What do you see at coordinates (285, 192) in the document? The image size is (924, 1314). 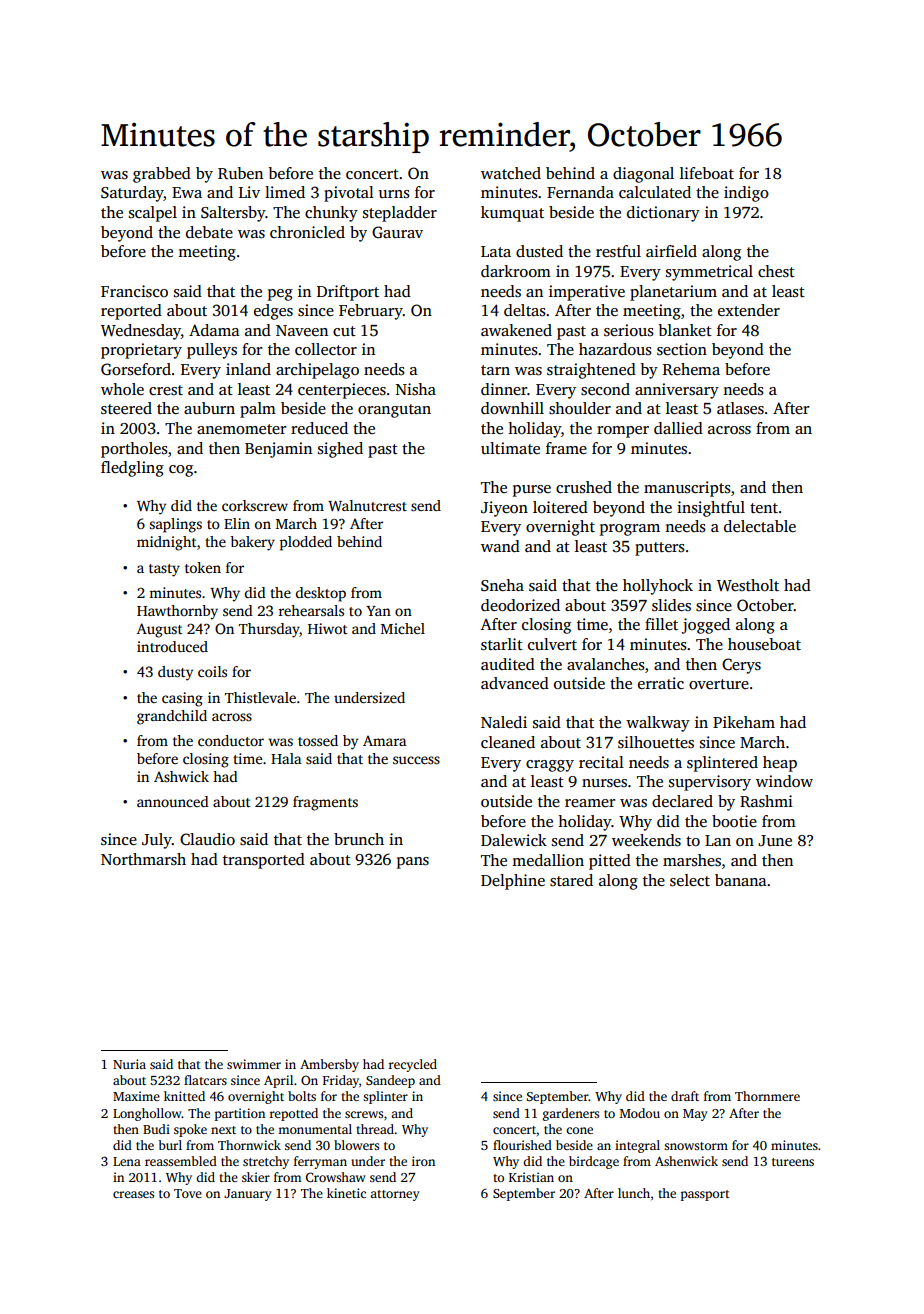 I see `limed` at bounding box center [285, 192].
